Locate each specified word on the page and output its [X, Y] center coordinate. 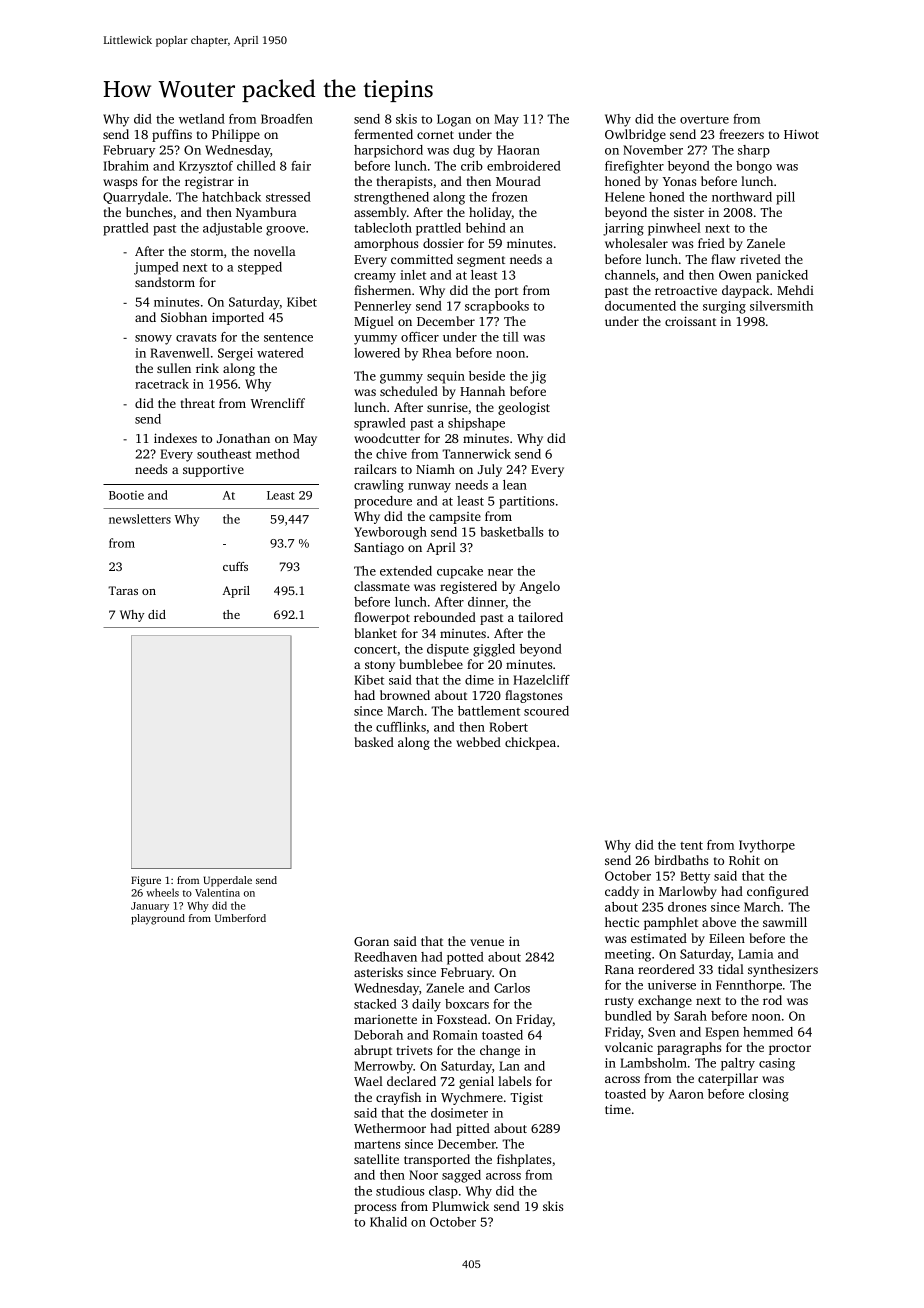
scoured [546, 711]
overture [704, 119]
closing [769, 1095]
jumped [156, 268]
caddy [622, 892]
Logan [454, 120]
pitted [473, 1129]
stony [380, 666]
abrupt [373, 1051]
